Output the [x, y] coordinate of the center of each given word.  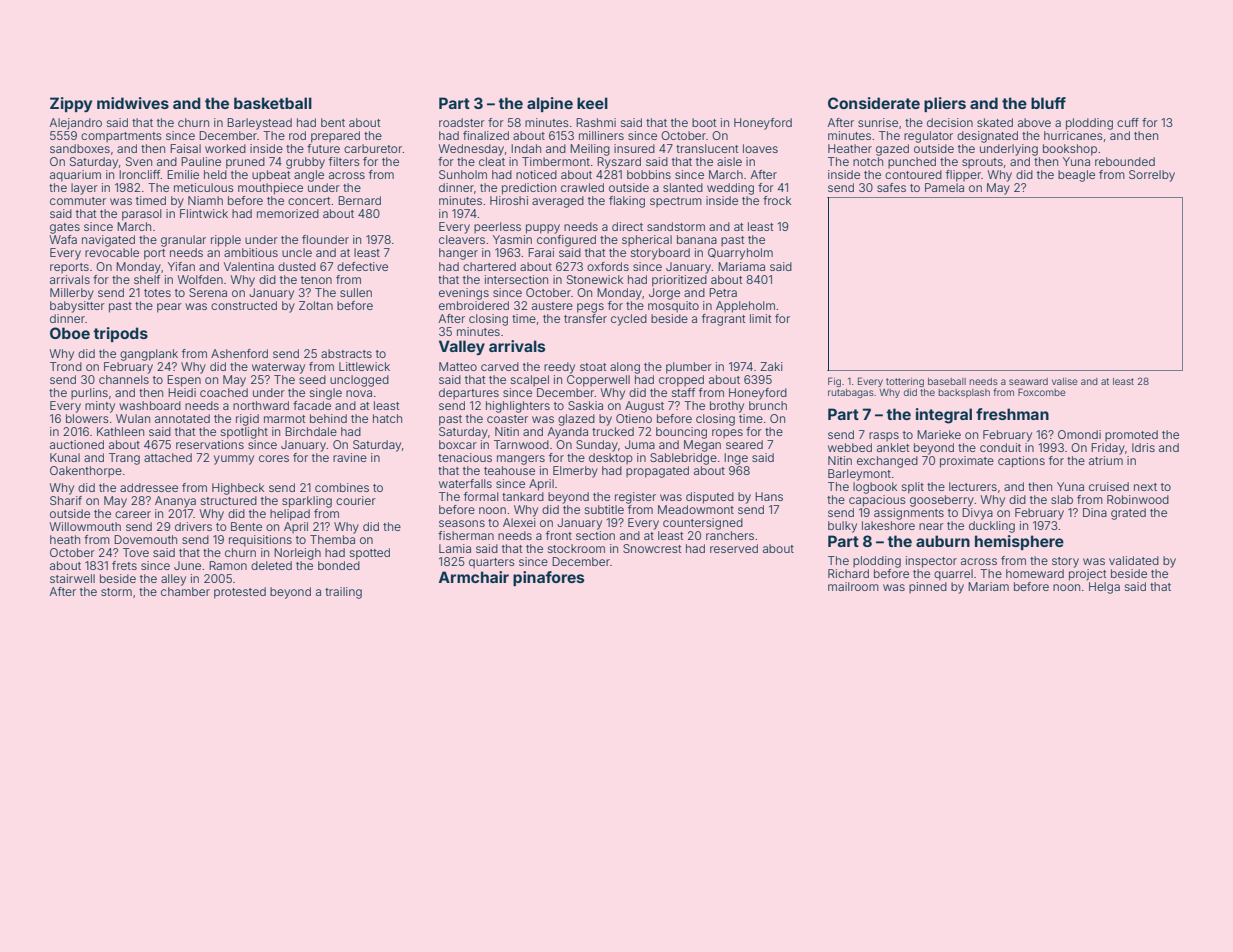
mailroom [853, 586]
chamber [185, 591]
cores [274, 458]
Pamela [944, 187]
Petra [723, 292]
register [635, 498]
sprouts [982, 163]
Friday [1108, 449]
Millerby [72, 294]
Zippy [71, 104]
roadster [462, 122]
